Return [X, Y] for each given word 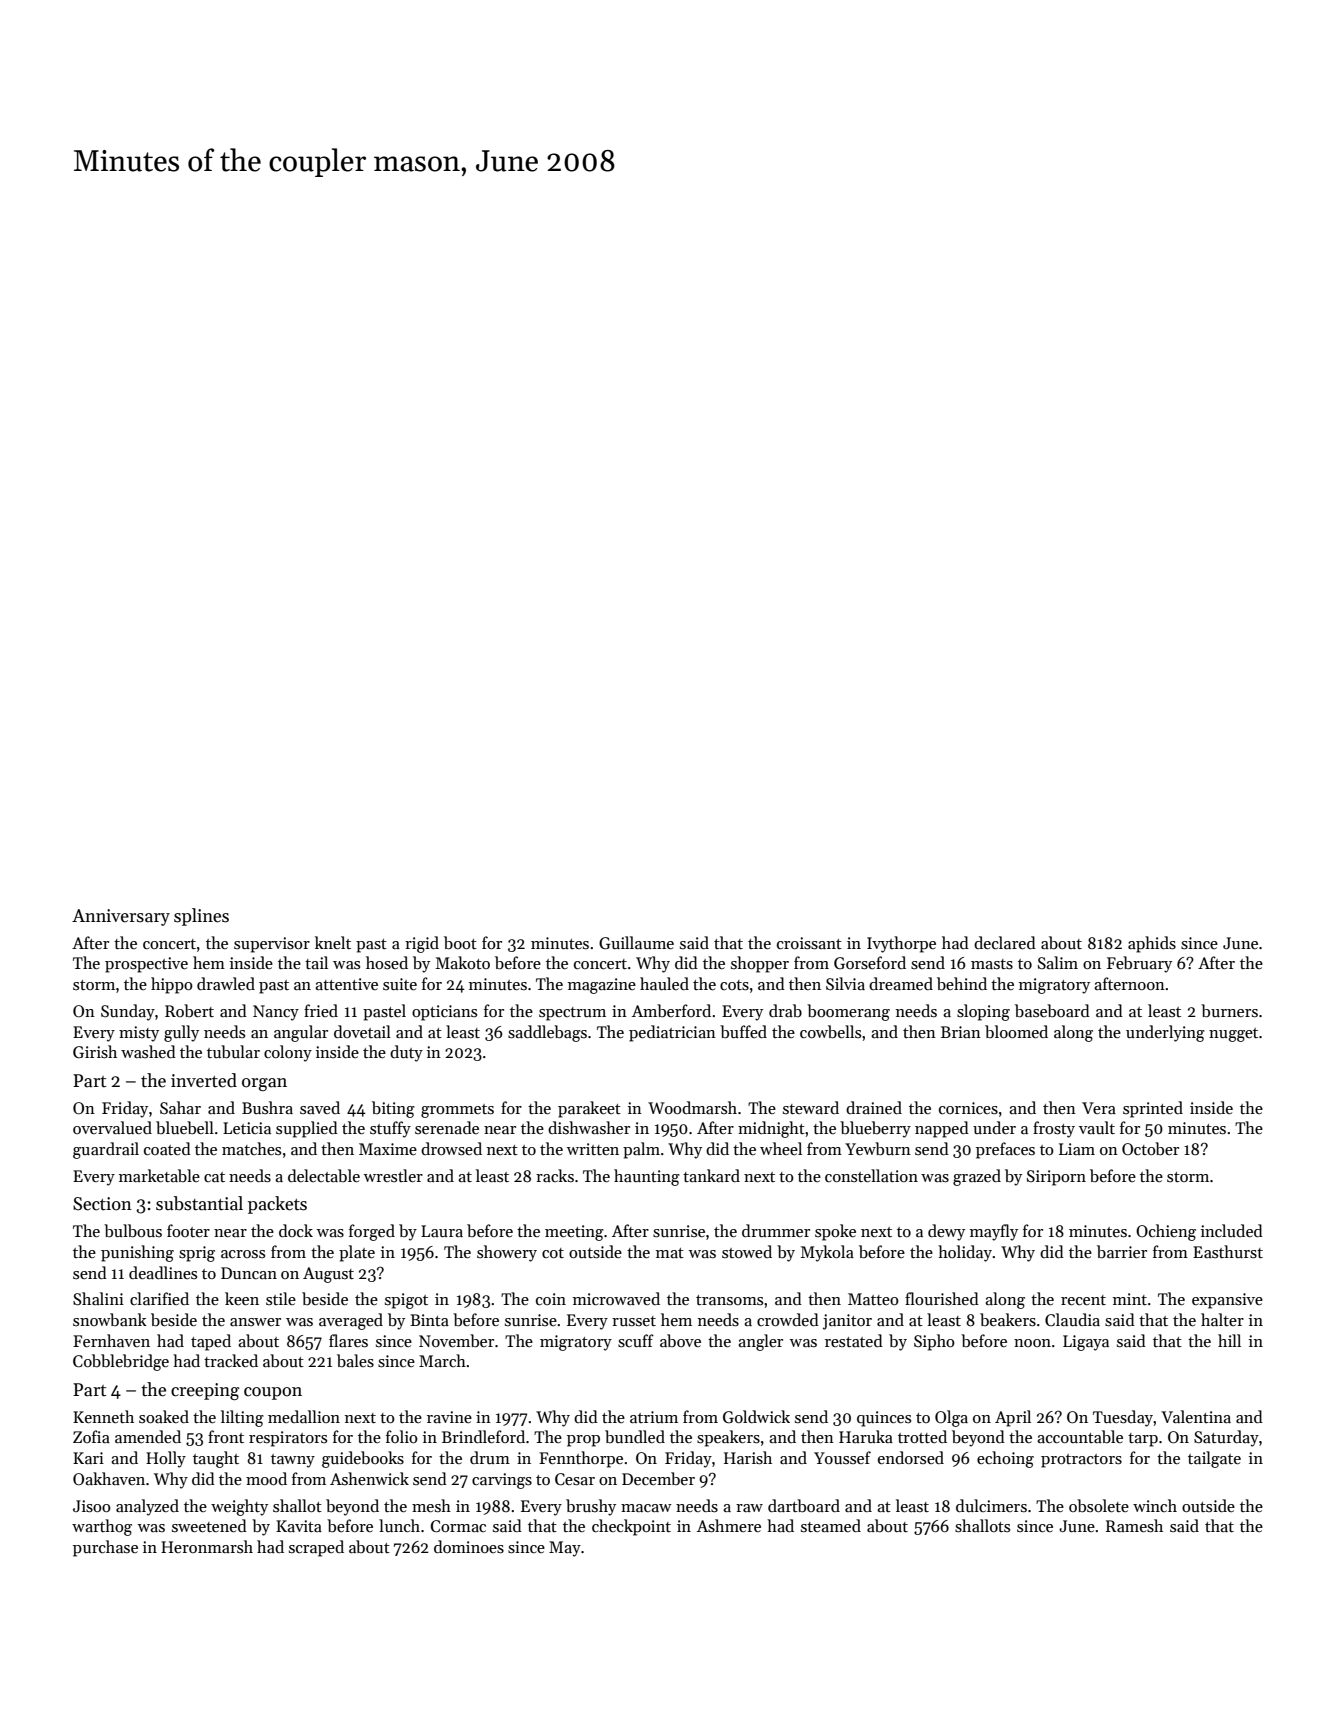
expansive [1227, 1301]
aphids [1152, 944]
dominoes [469, 1547]
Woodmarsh [692, 1107]
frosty [1054, 1129]
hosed [387, 963]
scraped [316, 1548]
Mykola [827, 1253]
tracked [231, 1360]
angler [760, 1342]
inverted [204, 1080]
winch [1155, 1505]
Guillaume [636, 943]
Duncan [249, 1273]
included [1232, 1230]
